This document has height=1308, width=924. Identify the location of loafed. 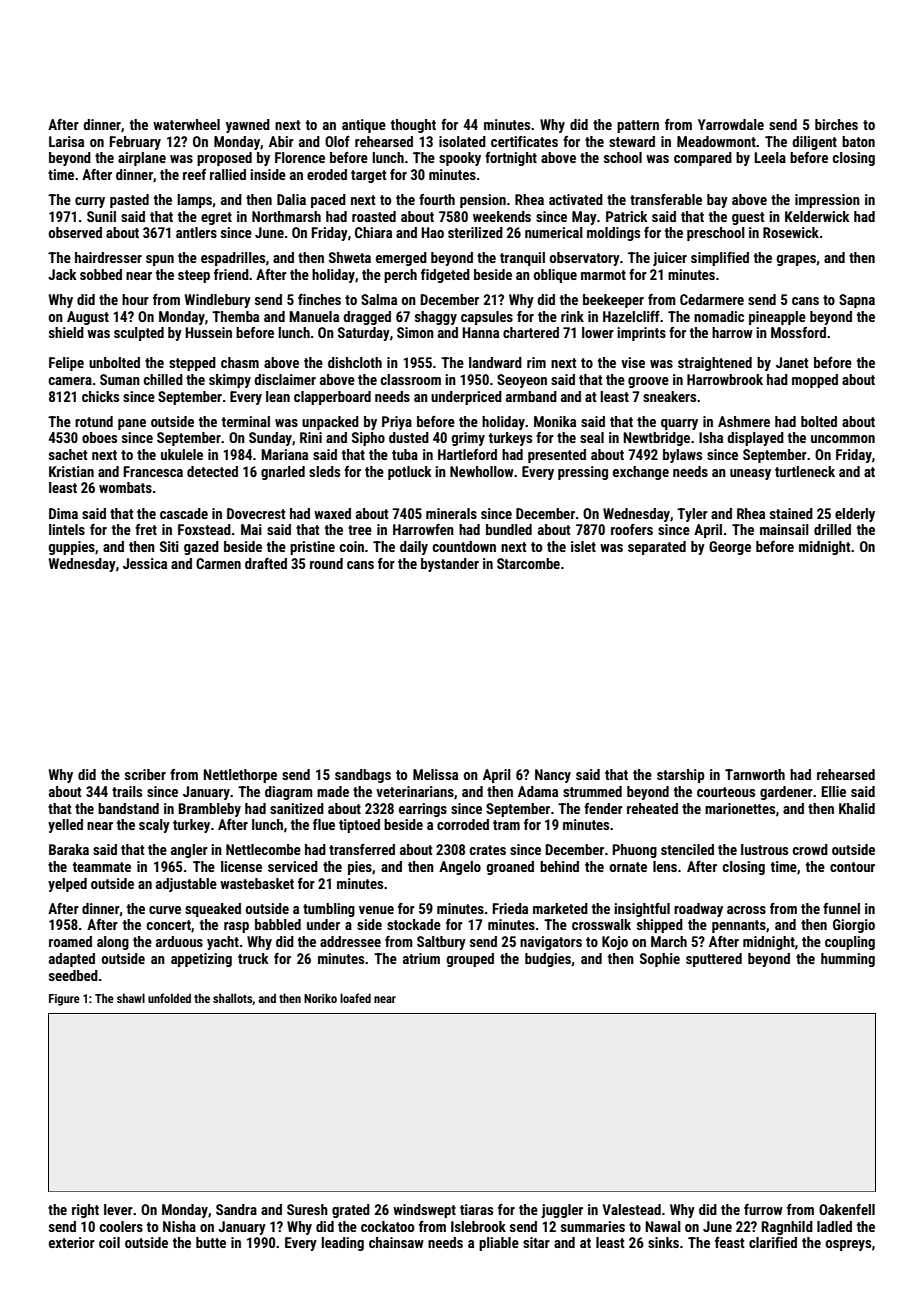
(355, 998).
